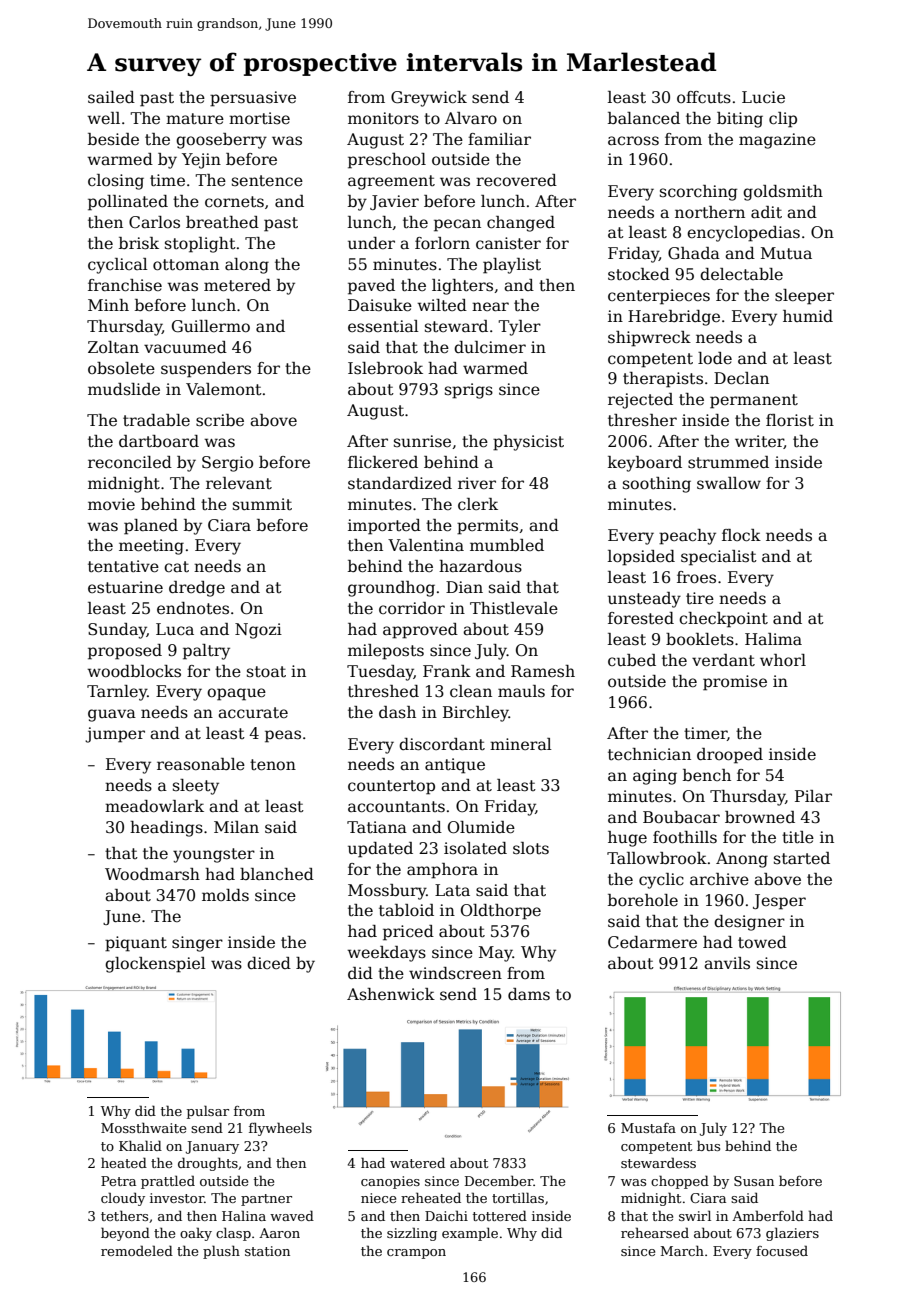  What do you see at coordinates (700, 598) in the screenshot?
I see `tire` at bounding box center [700, 598].
